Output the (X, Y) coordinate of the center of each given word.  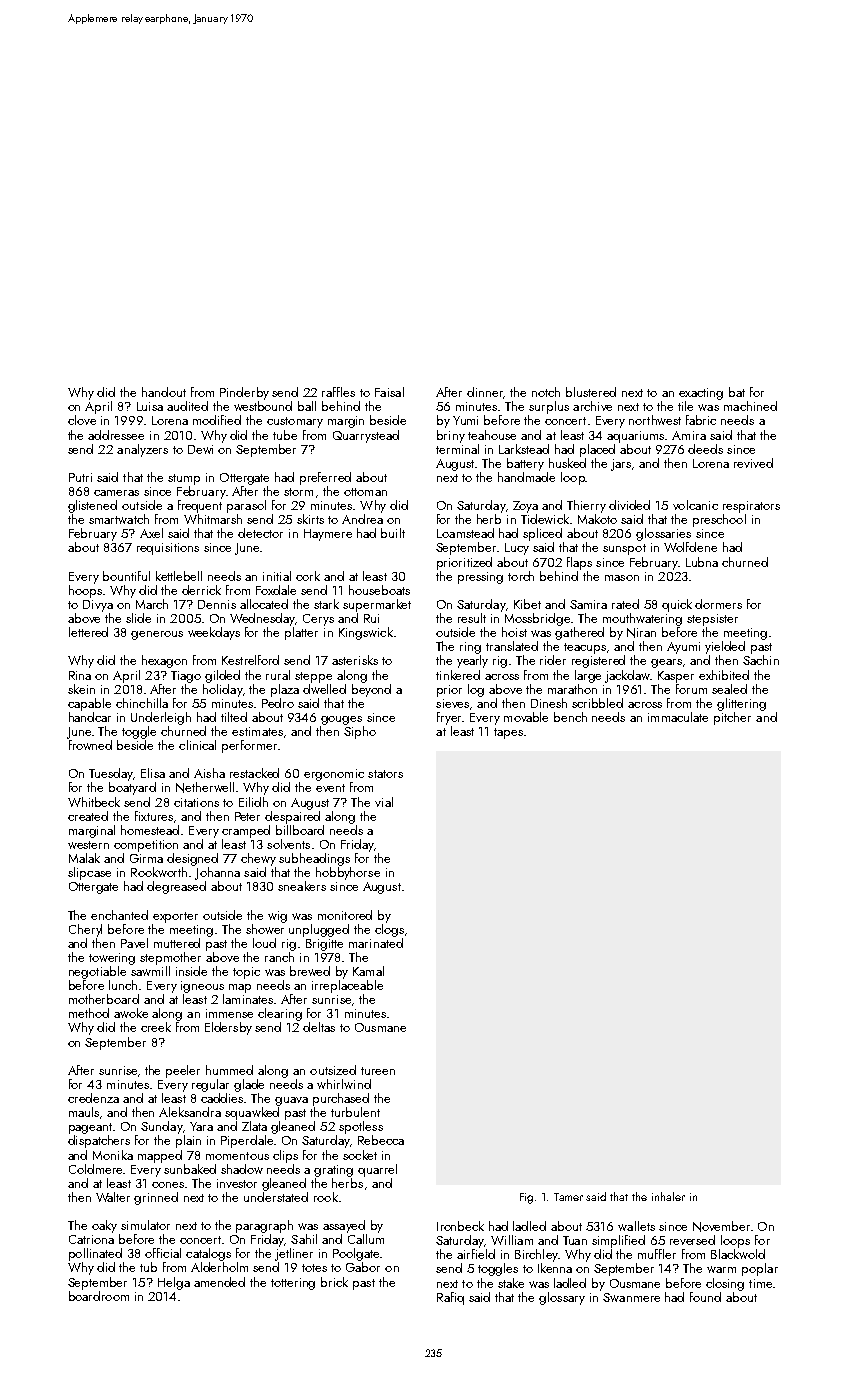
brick (334, 1282)
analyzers (142, 450)
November (721, 1226)
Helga (174, 1283)
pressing (480, 578)
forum (691, 689)
